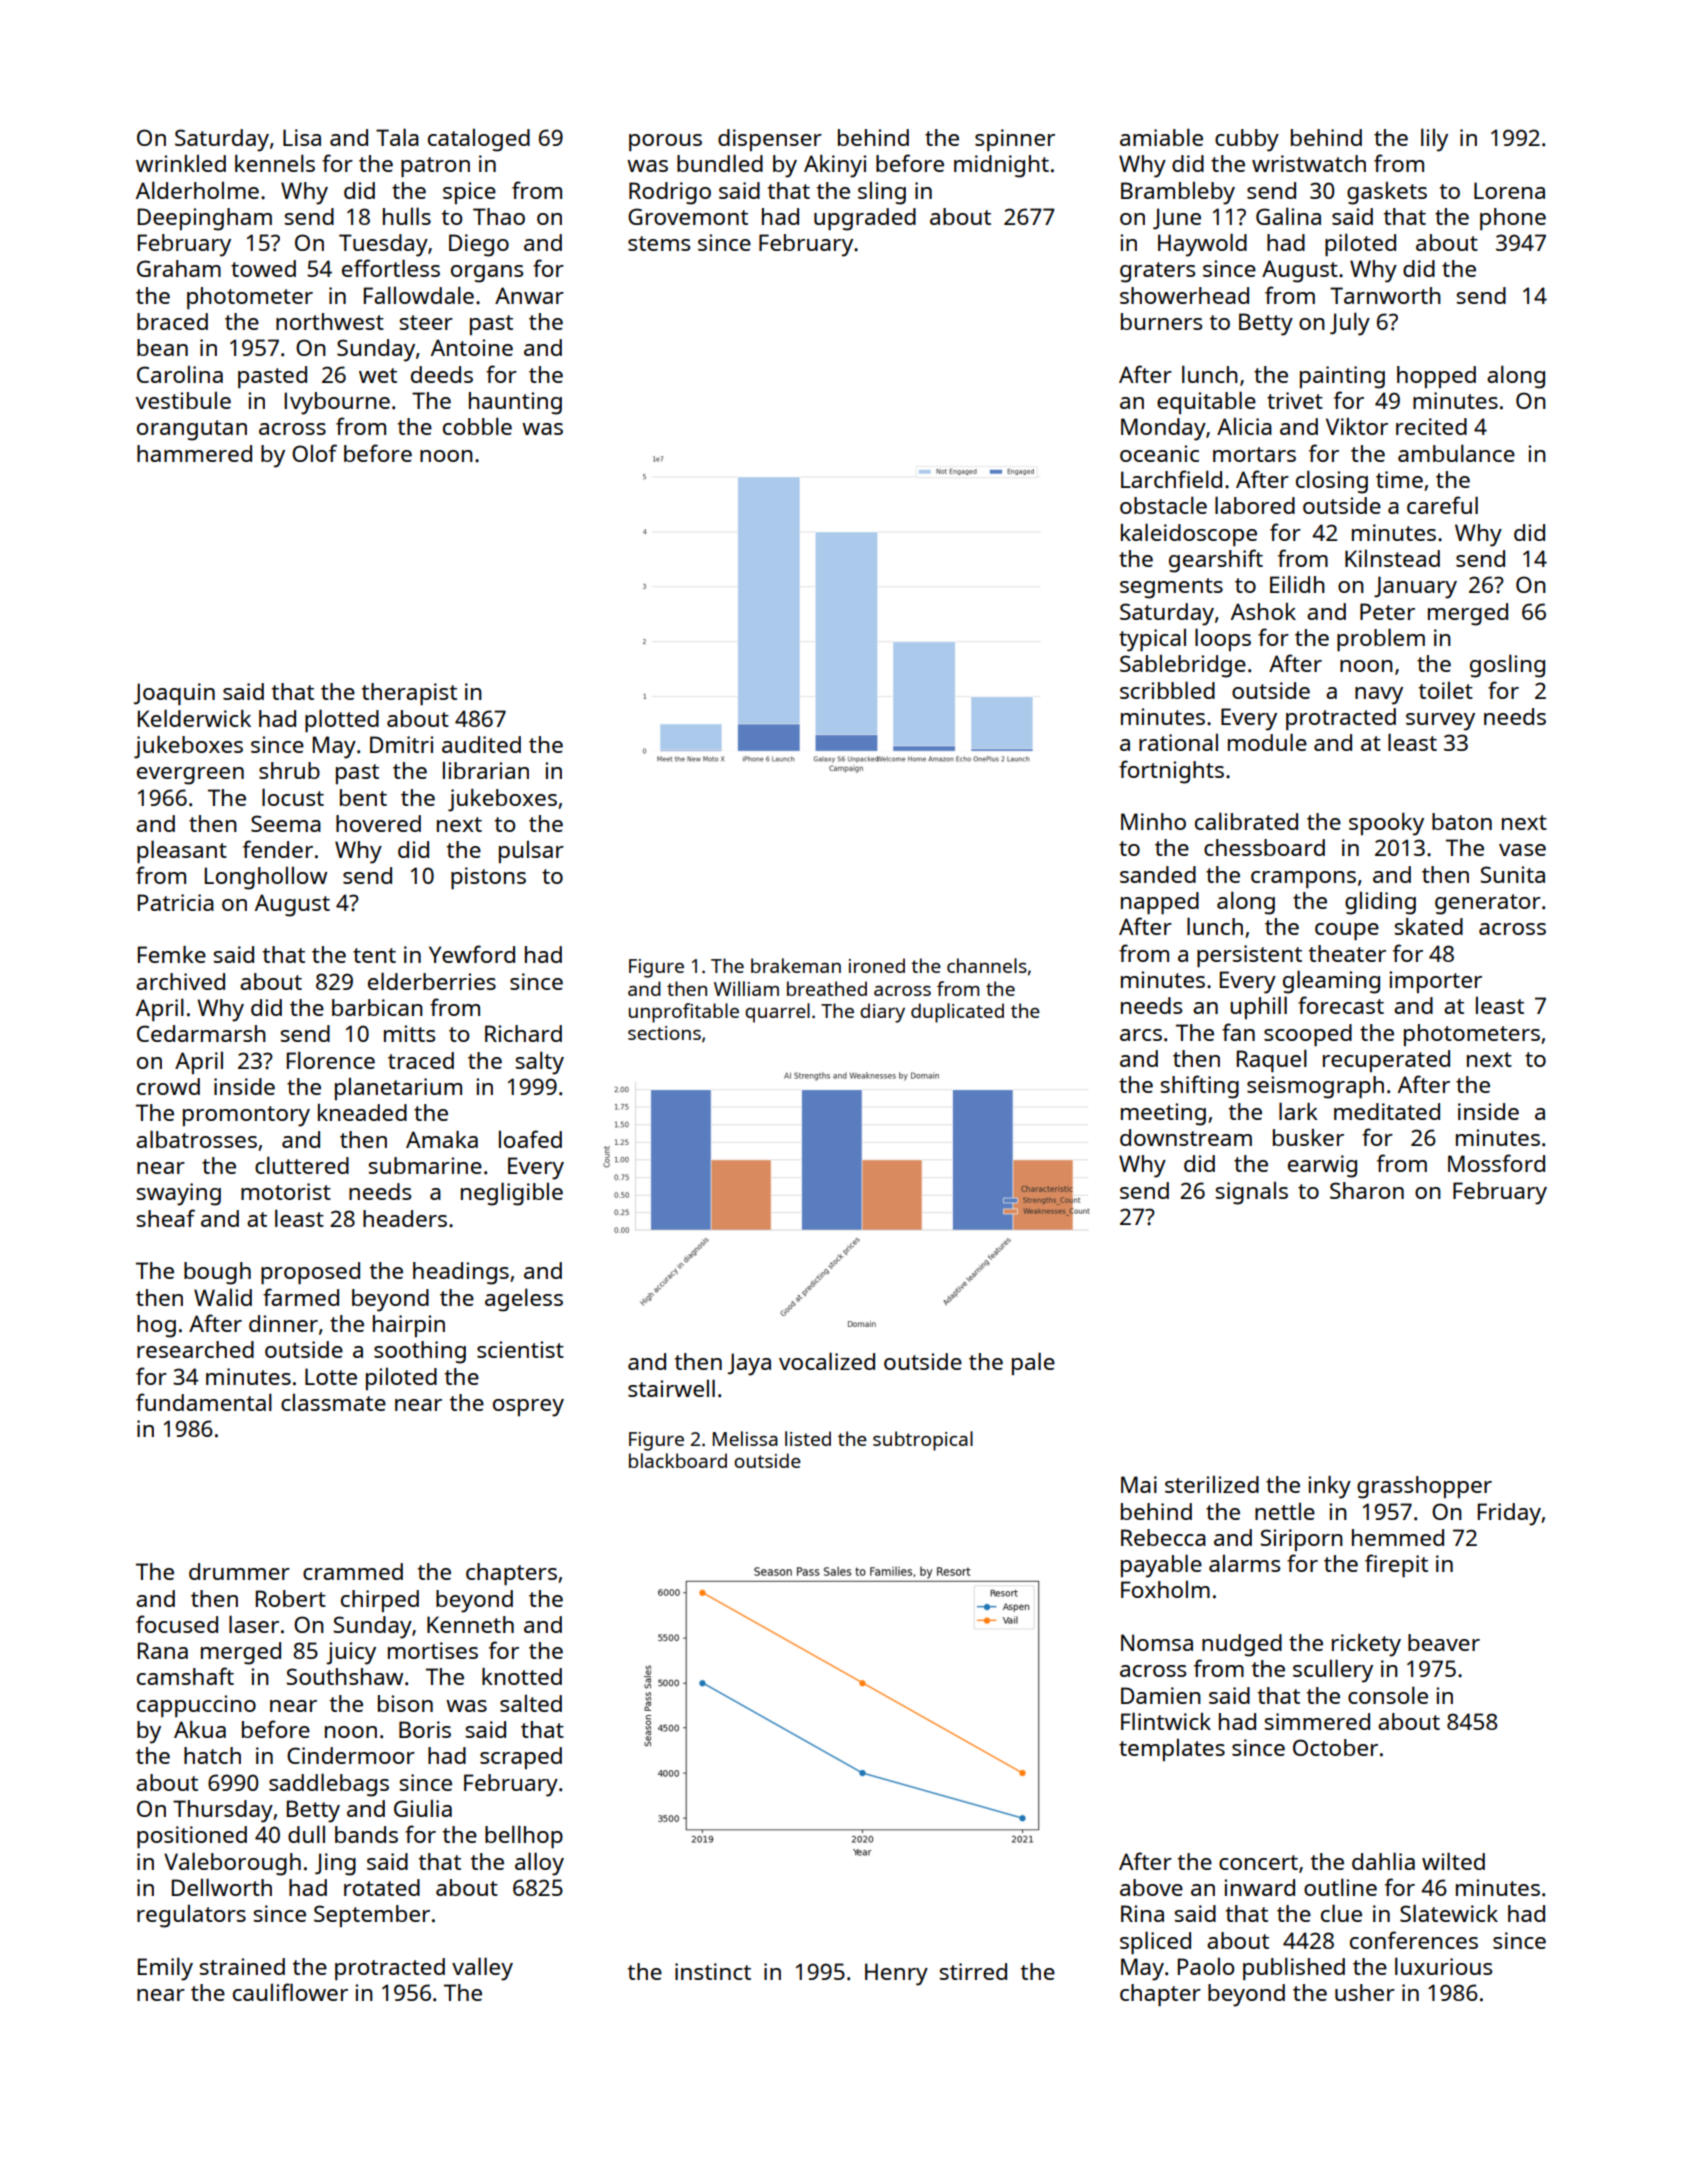 Image resolution: width=1683 pixels, height=2178 pixels. Describe the element at coordinates (1453, 1861) in the screenshot. I see `wilted` at that location.
